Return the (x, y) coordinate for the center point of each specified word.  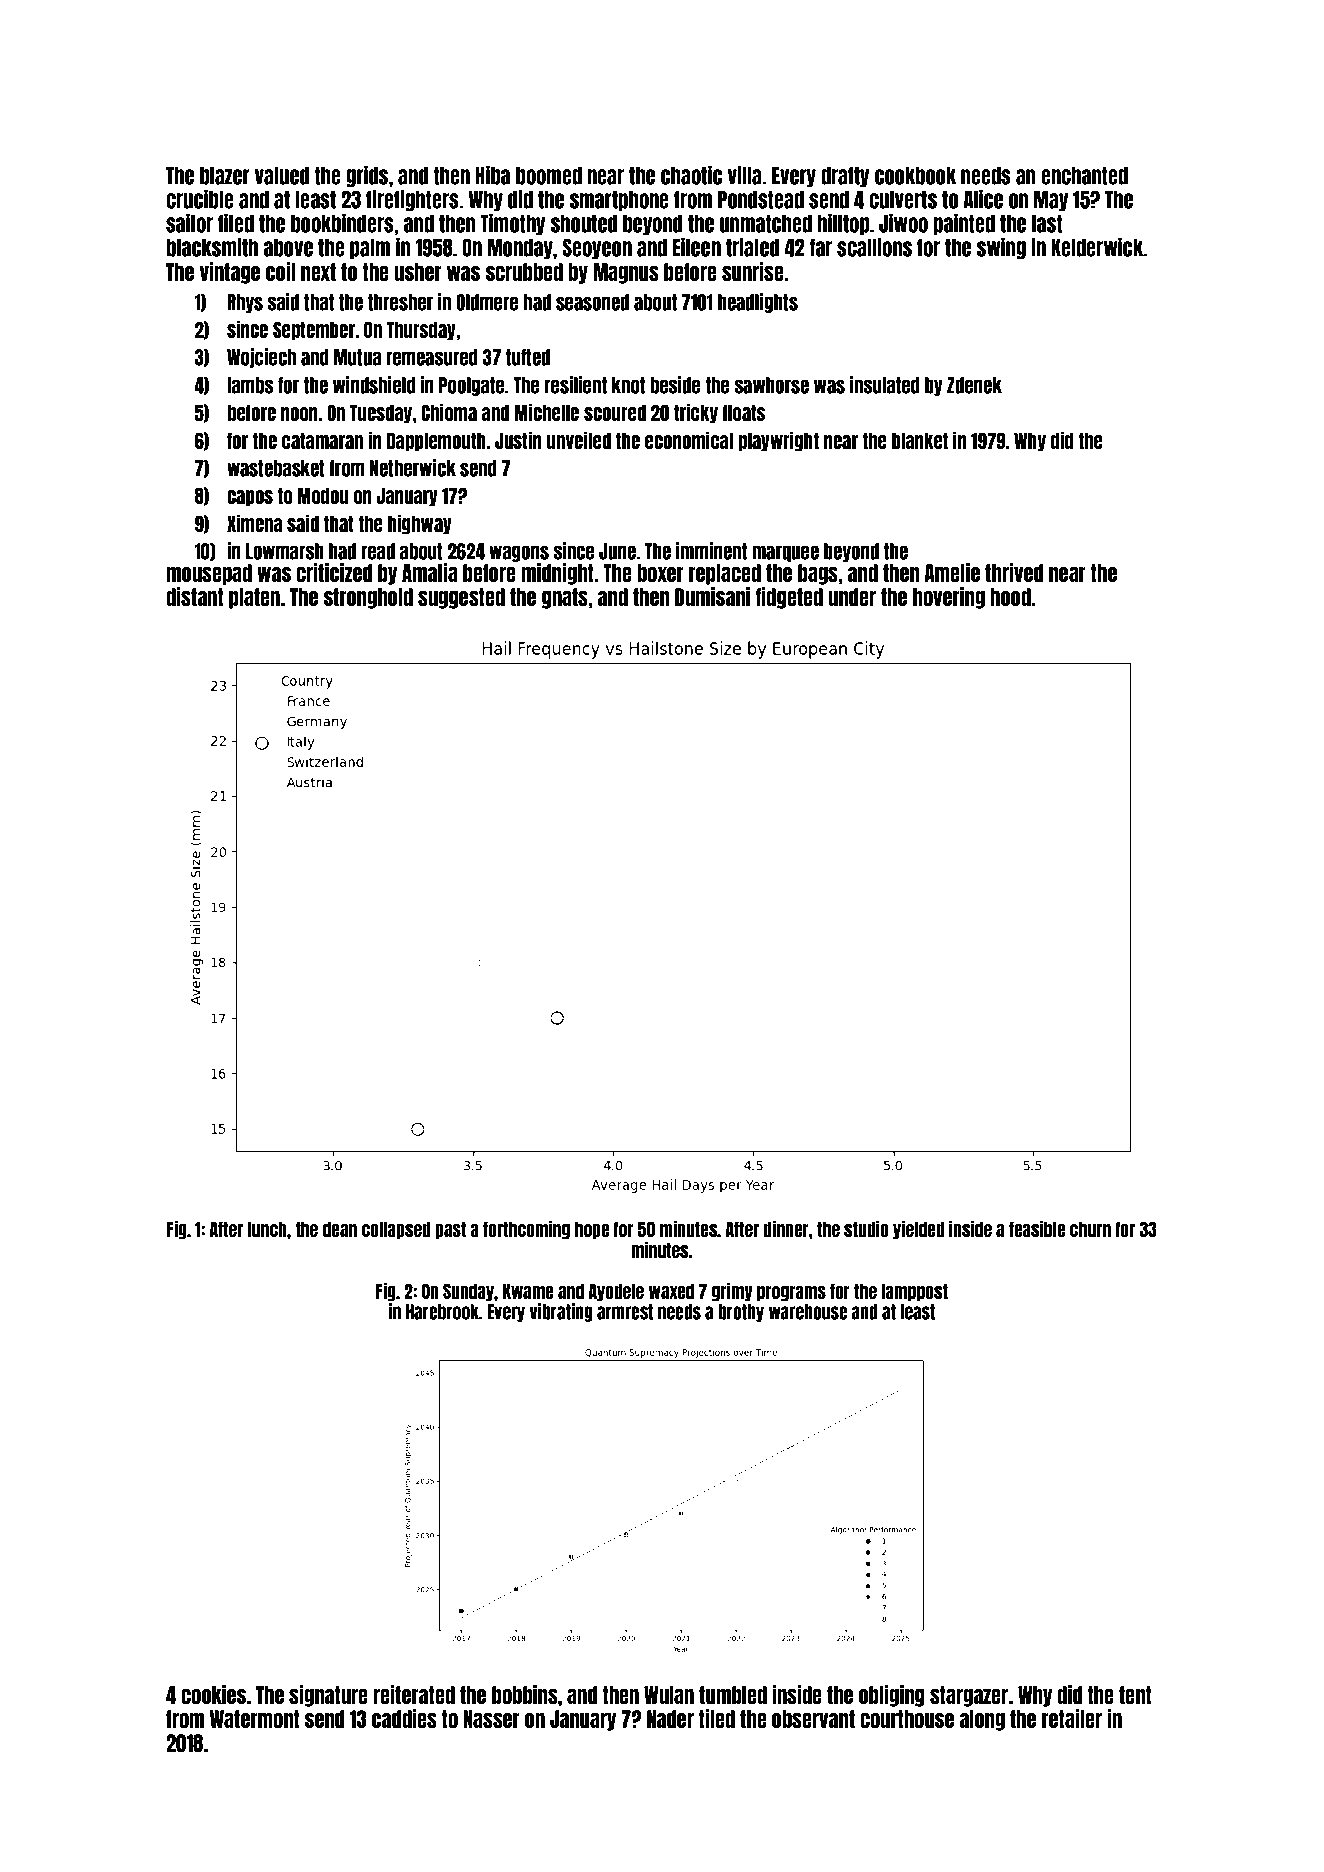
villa (745, 175)
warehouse (808, 1312)
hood (1010, 597)
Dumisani (712, 596)
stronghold (368, 598)
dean (340, 1229)
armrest (625, 1312)
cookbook (915, 176)
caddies (404, 1718)
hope (592, 1230)
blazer (225, 176)
